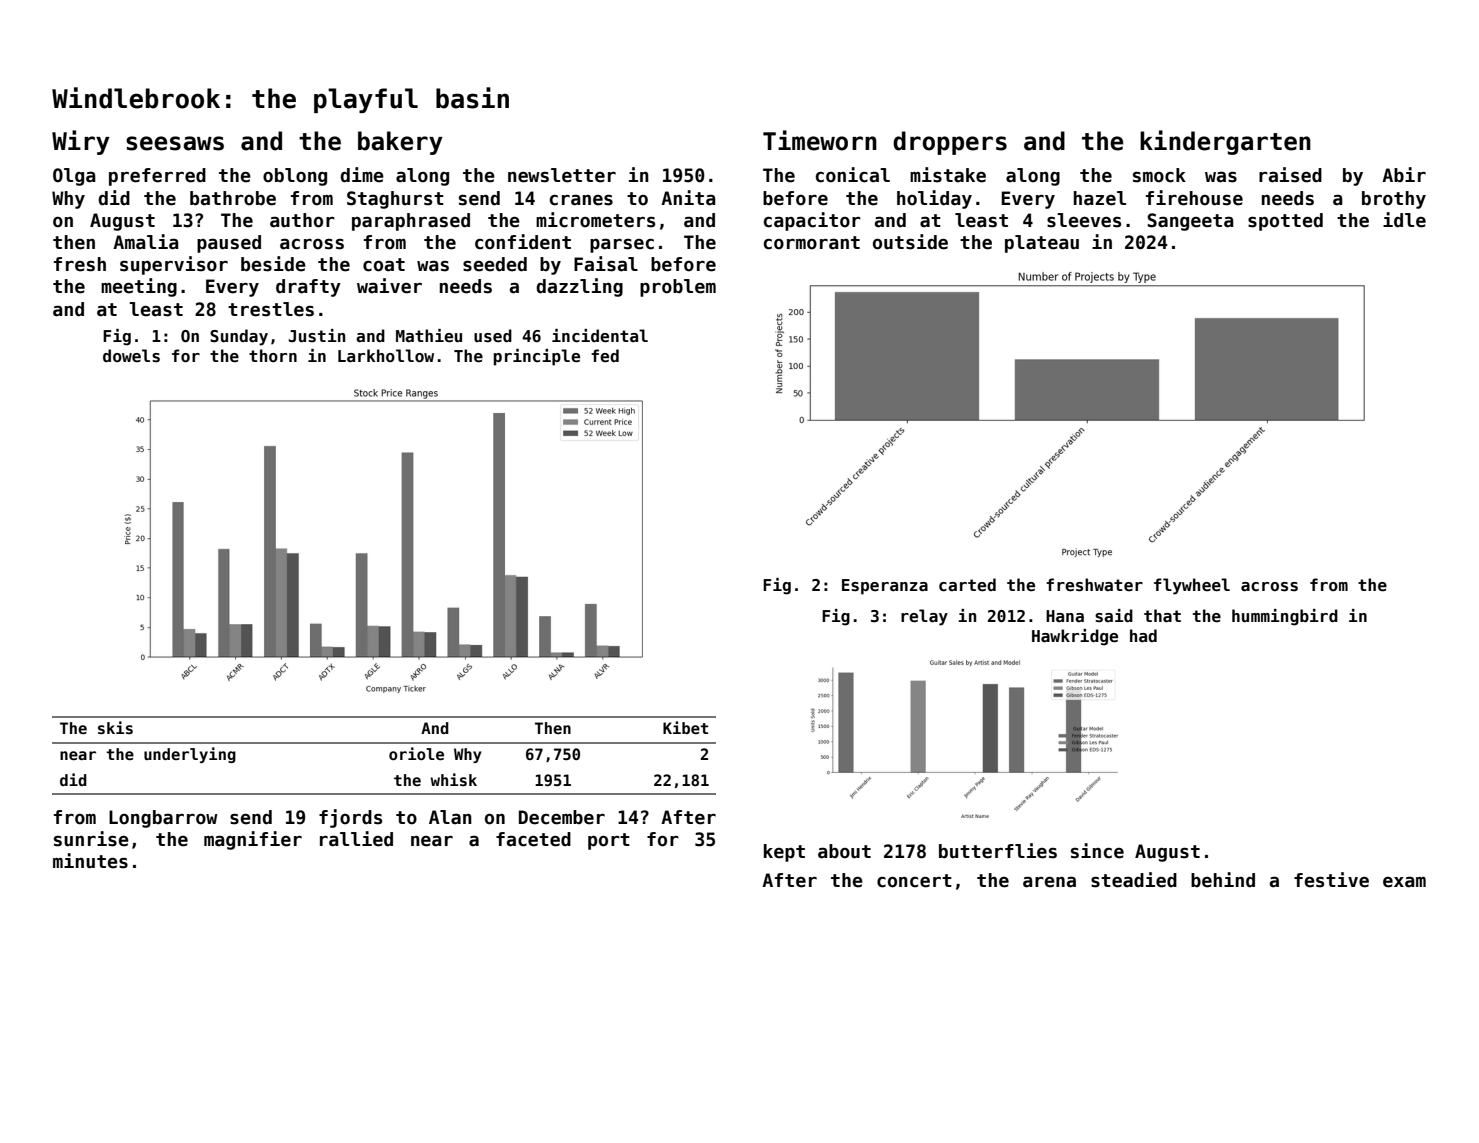 The width and height of the image is (1479, 1143). What do you see at coordinates (885, 587) in the image?
I see `Esperanza` at bounding box center [885, 587].
